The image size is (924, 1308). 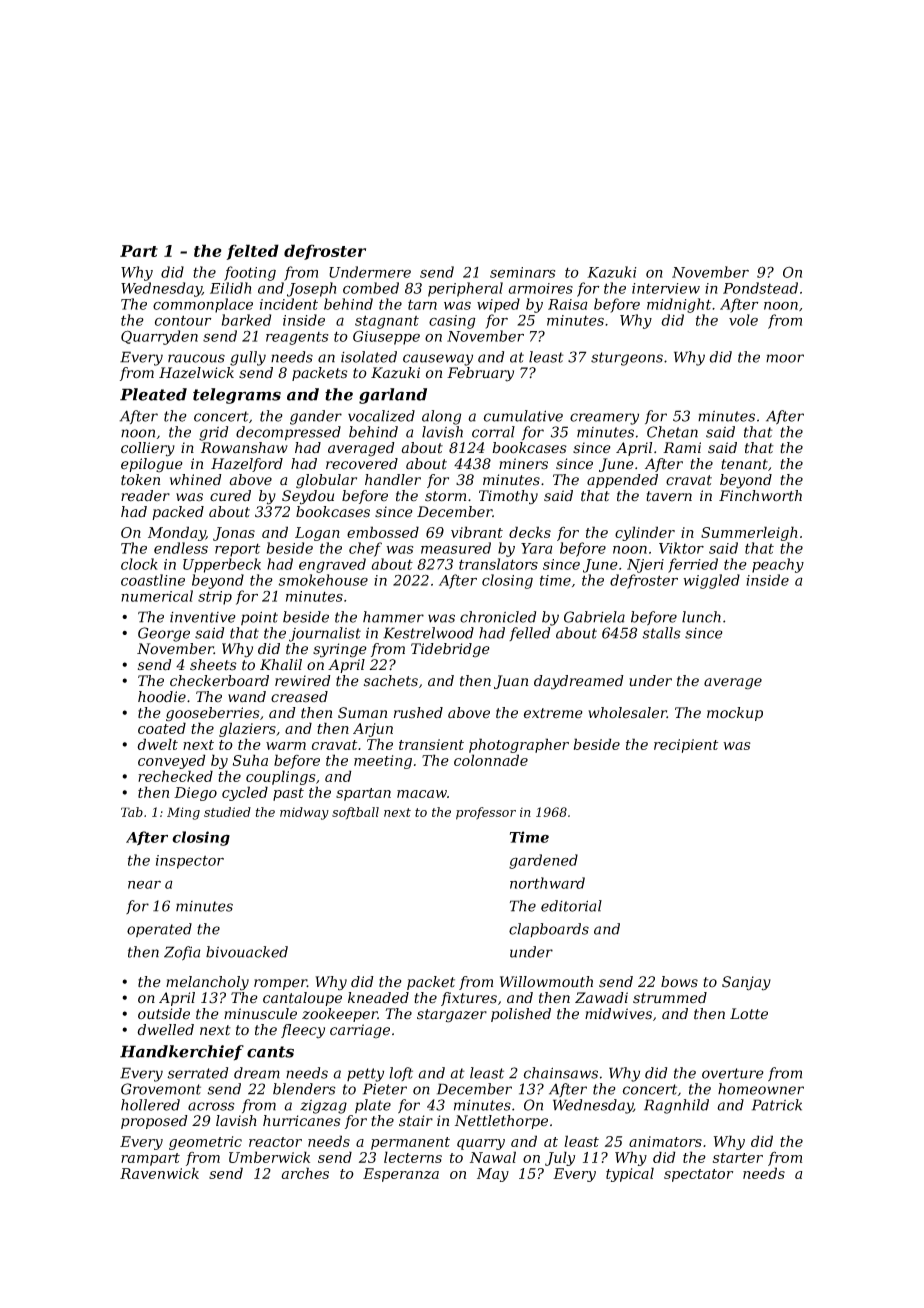 What do you see at coordinates (213, 433) in the document?
I see `grid` at bounding box center [213, 433].
